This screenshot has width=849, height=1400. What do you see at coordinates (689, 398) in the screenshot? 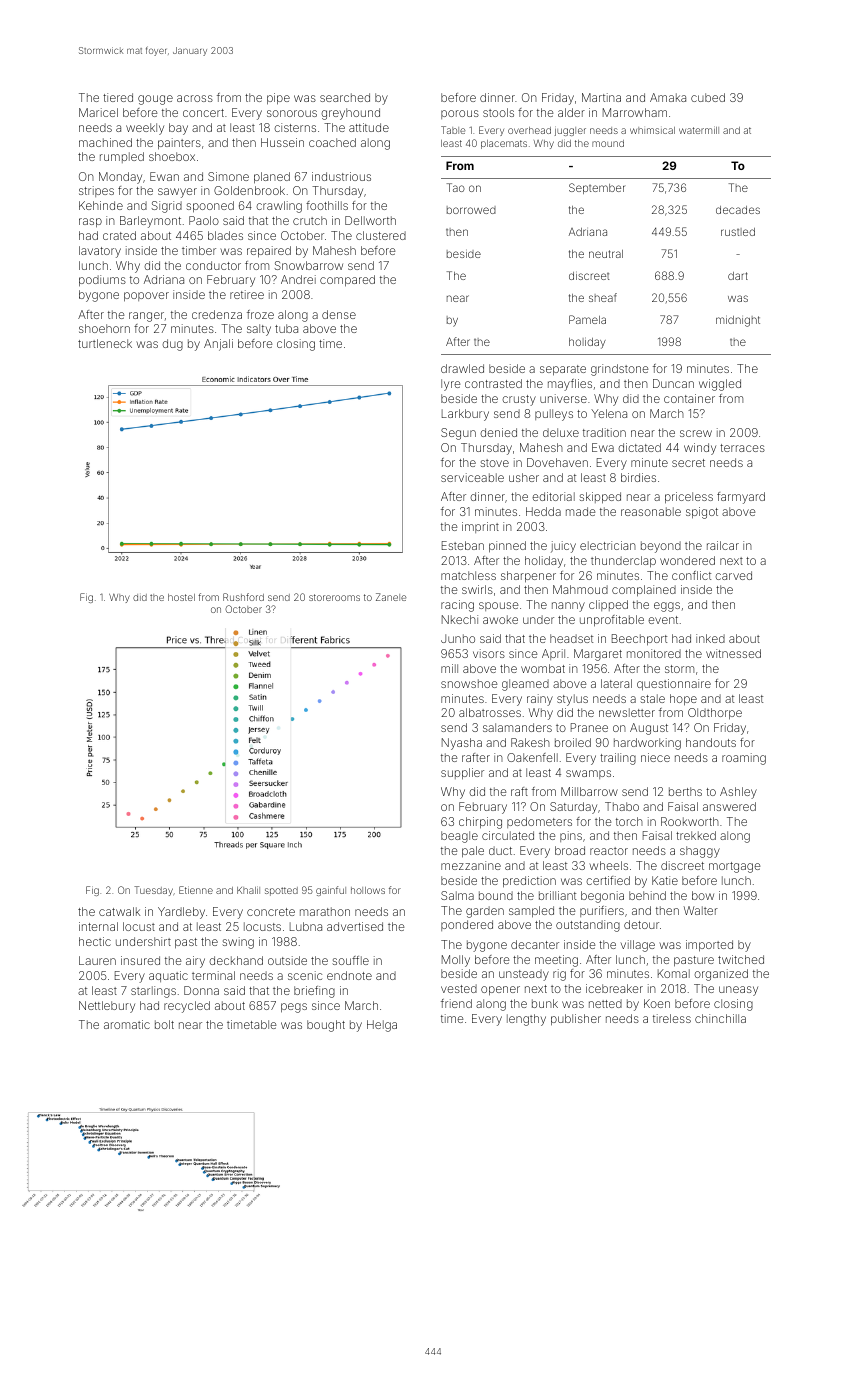
I see `container` at bounding box center [689, 398].
